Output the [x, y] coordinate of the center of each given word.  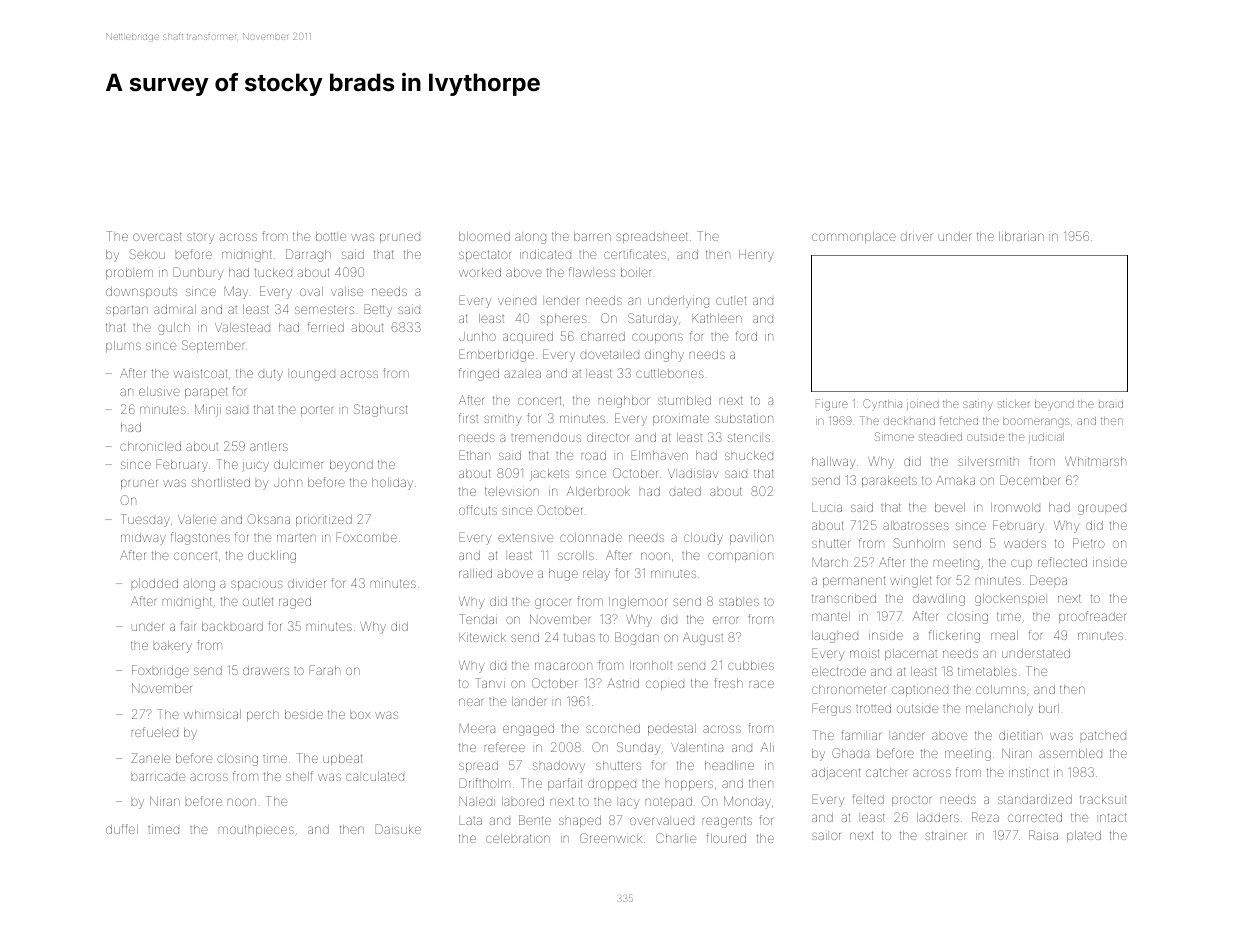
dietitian [1020, 735]
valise [347, 291]
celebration [518, 838]
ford [746, 336]
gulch [174, 329]
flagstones [200, 538]
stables [739, 601]
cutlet [731, 300]
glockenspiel [1010, 600]
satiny [978, 406]
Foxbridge [160, 671]
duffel [122, 829]
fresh [729, 683]
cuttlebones [670, 373]
